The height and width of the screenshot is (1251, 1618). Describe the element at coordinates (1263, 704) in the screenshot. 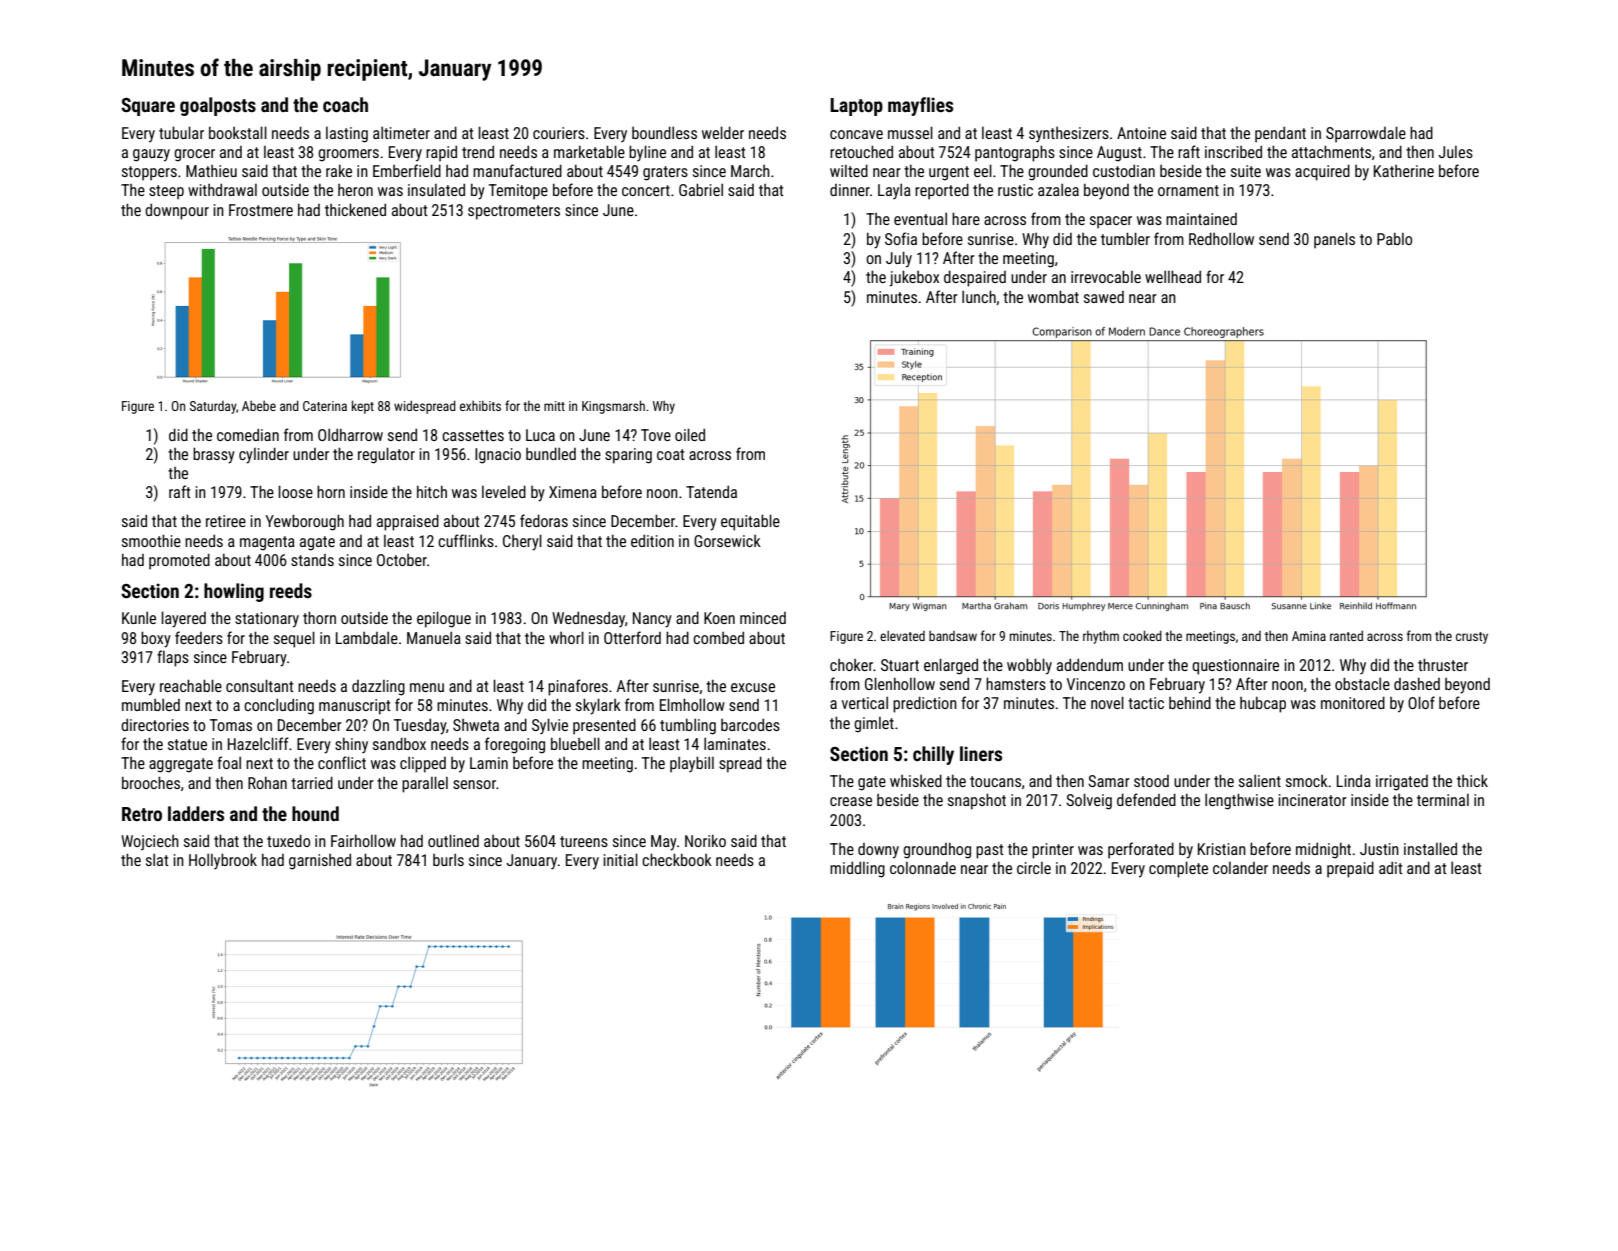

I see `hubcap` at that location.
